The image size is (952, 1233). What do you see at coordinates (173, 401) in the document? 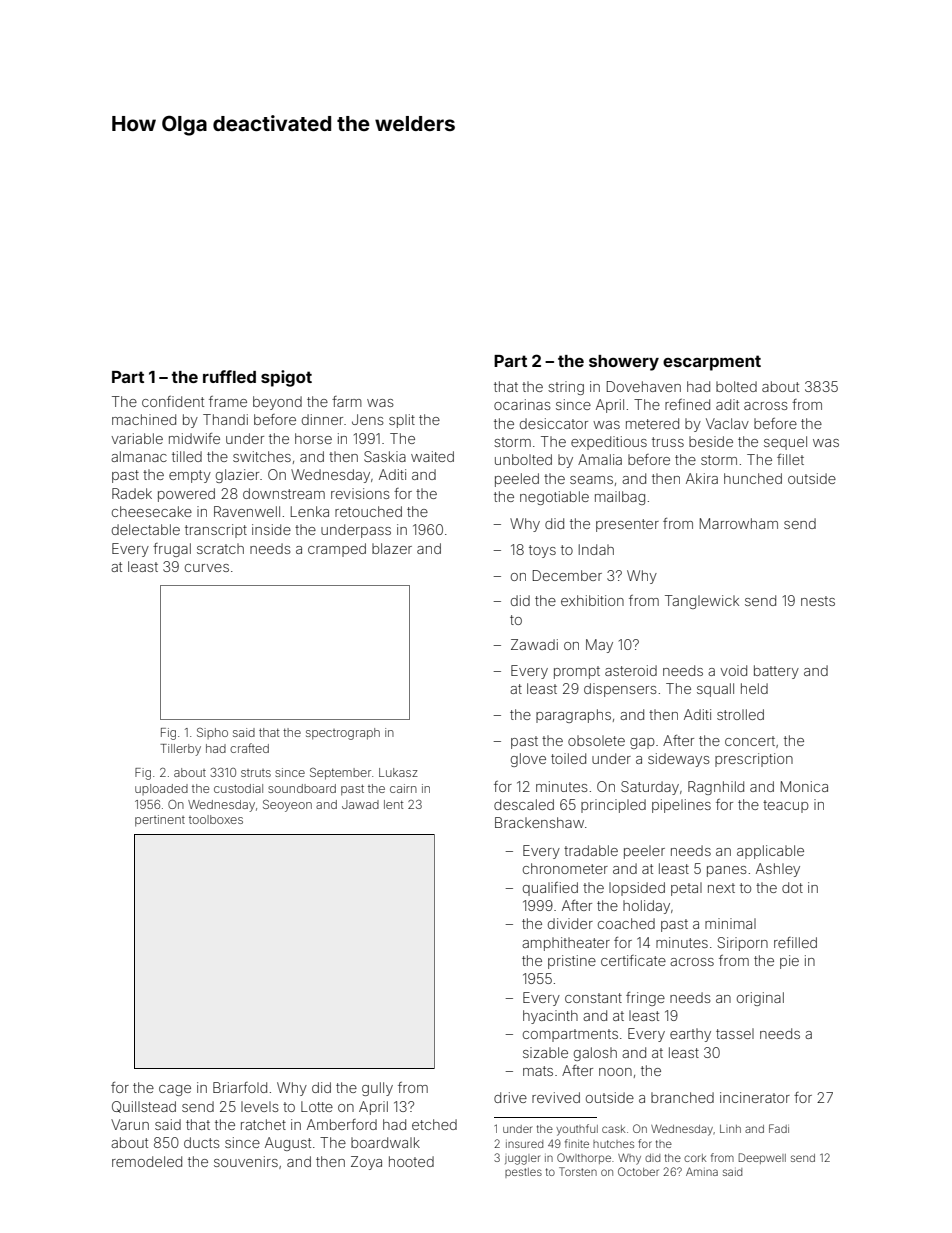
I see `confident` at bounding box center [173, 401].
